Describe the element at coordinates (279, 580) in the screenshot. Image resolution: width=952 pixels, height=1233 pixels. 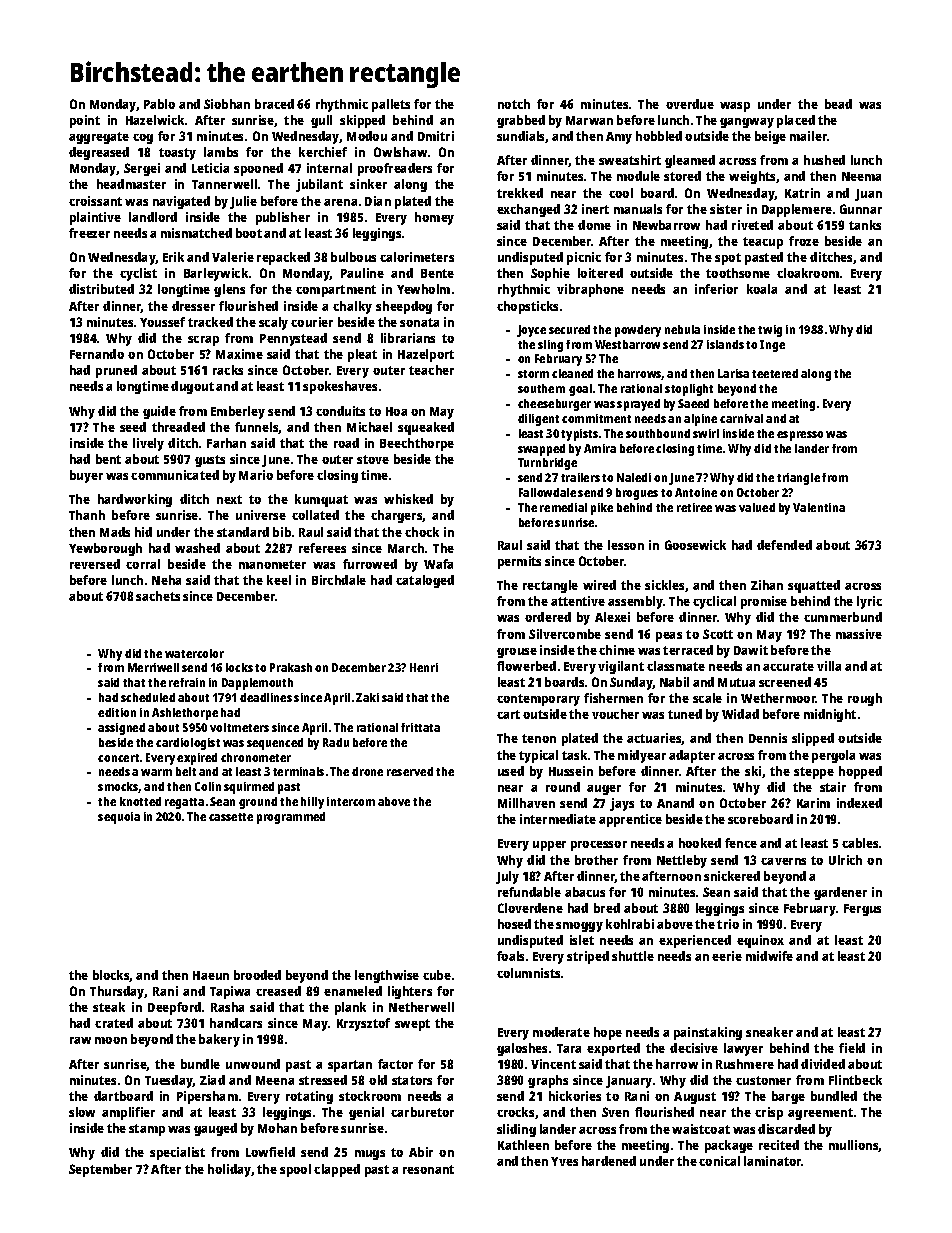
I see `keel` at that location.
